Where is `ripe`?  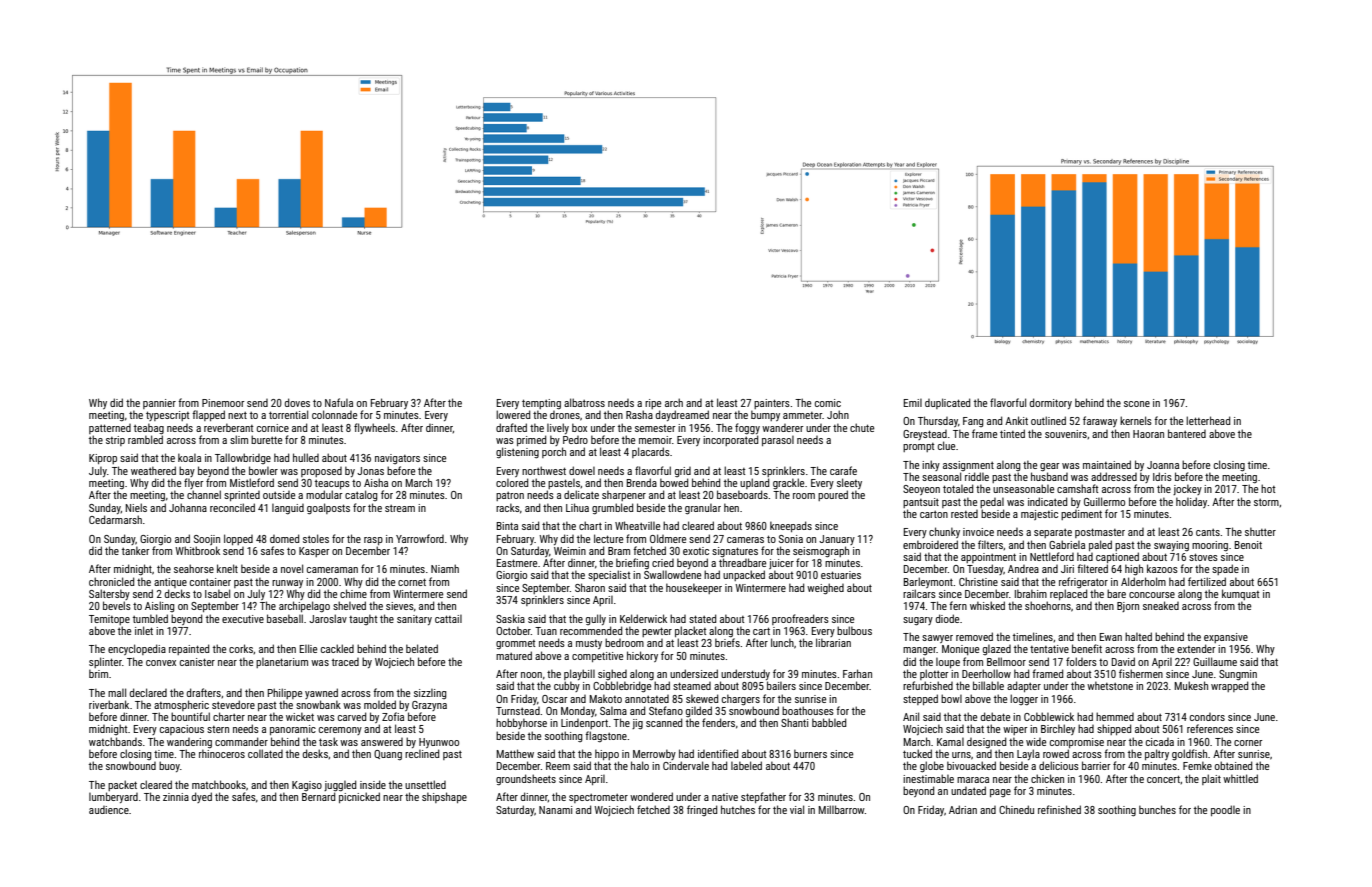
ripe is located at coordinates (653, 404).
